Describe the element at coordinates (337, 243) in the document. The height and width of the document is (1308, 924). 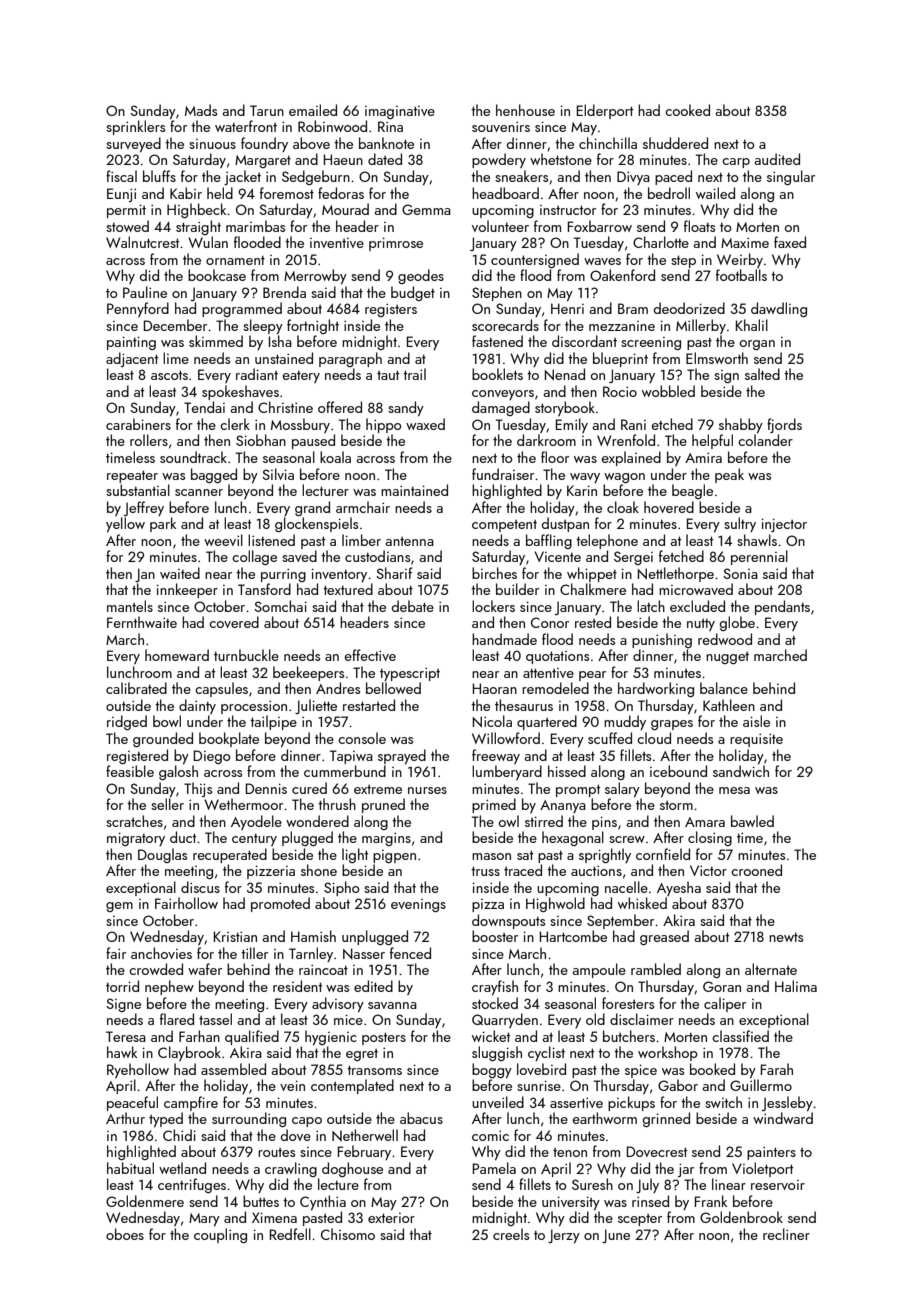
I see `inventive` at that location.
